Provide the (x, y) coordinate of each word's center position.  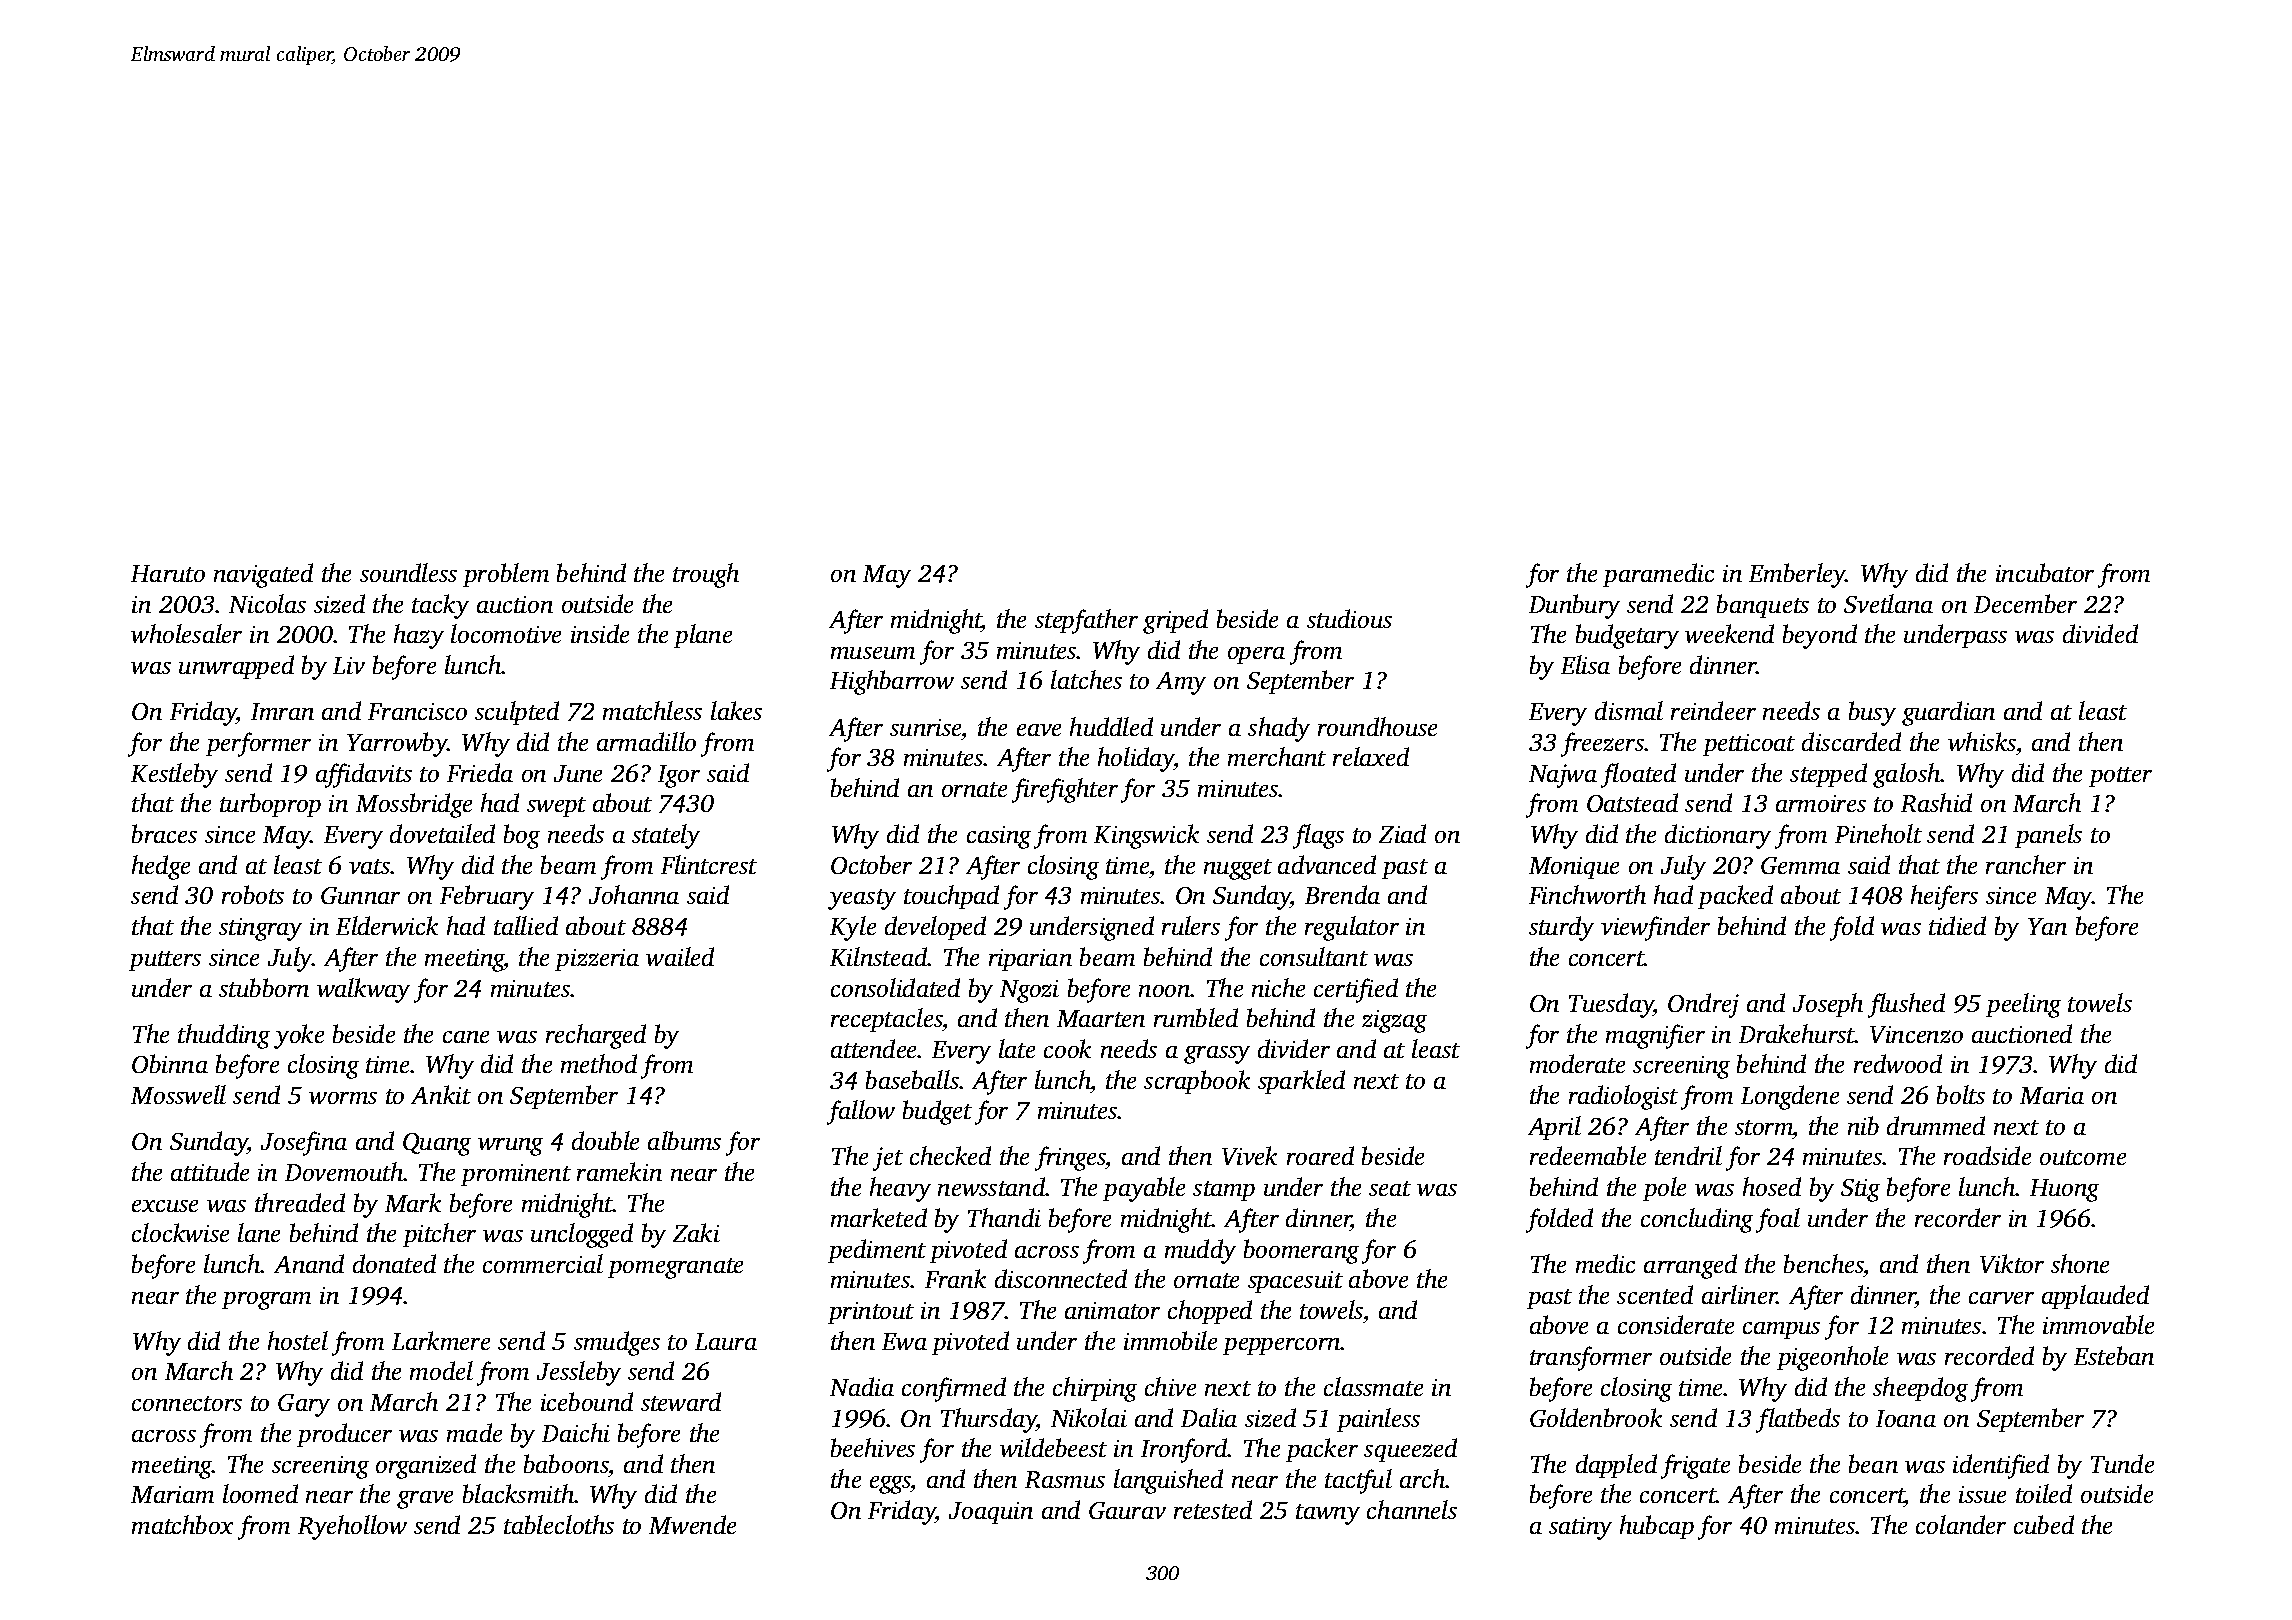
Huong (2064, 1190)
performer (258, 744)
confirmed (954, 1389)
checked (950, 1155)
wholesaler (186, 633)
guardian (1948, 713)
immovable (2098, 1324)
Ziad (1402, 833)
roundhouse (1377, 726)
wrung (510, 1147)
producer (344, 1435)
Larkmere (441, 1340)
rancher (2026, 864)
